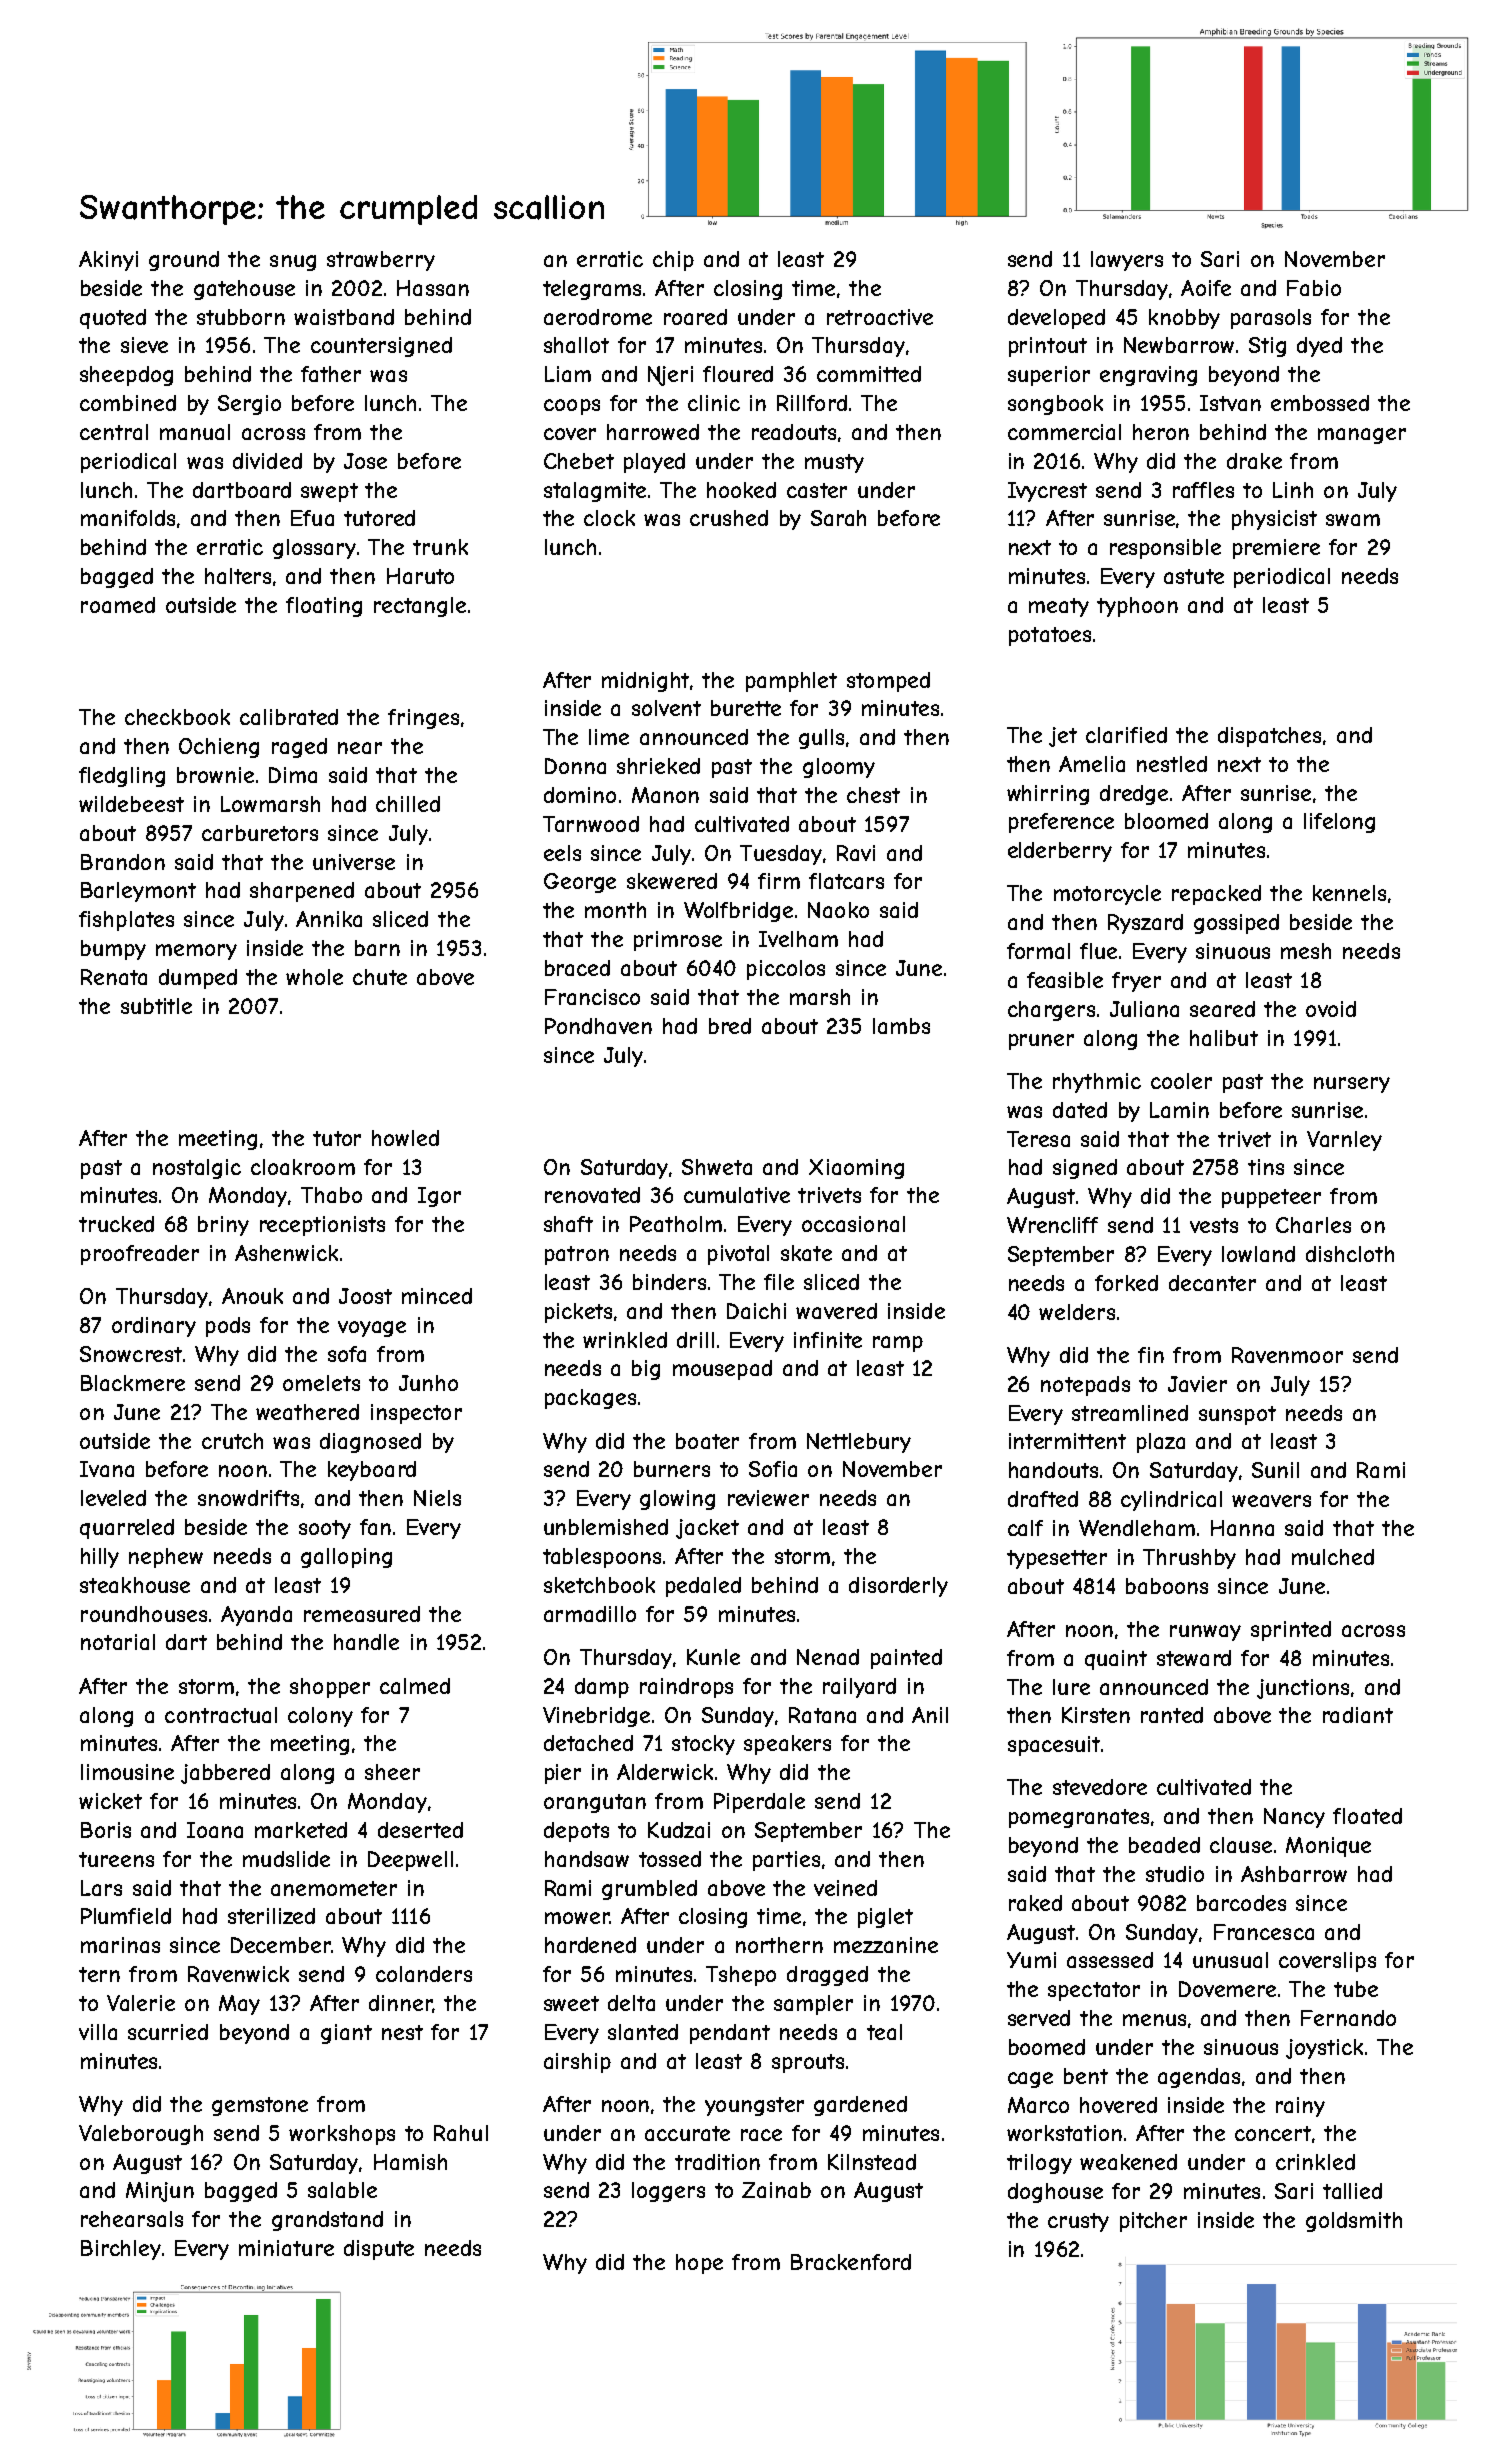  I want to click on lawyers, so click(1127, 261).
